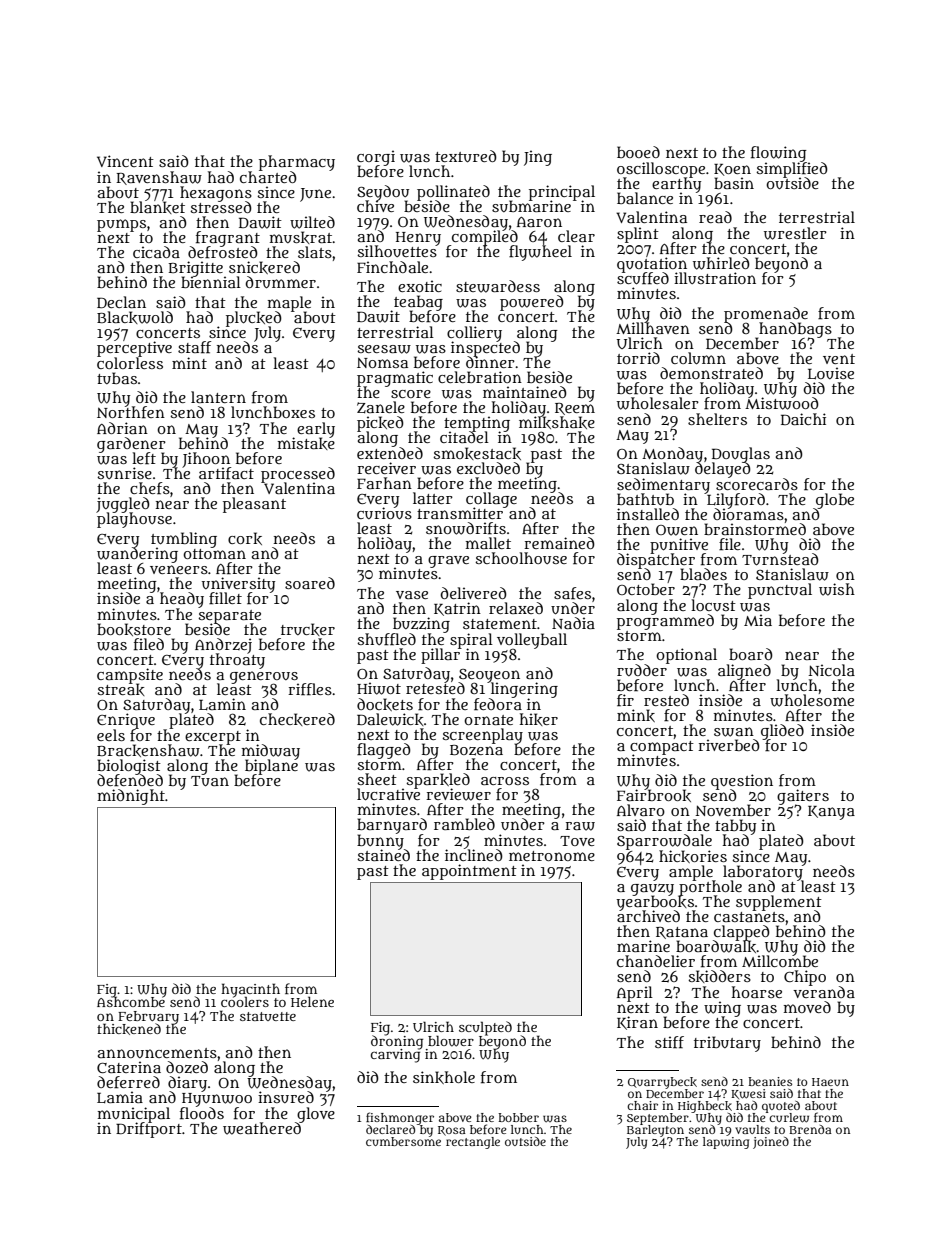 The image size is (952, 1233). I want to click on curious, so click(384, 513).
